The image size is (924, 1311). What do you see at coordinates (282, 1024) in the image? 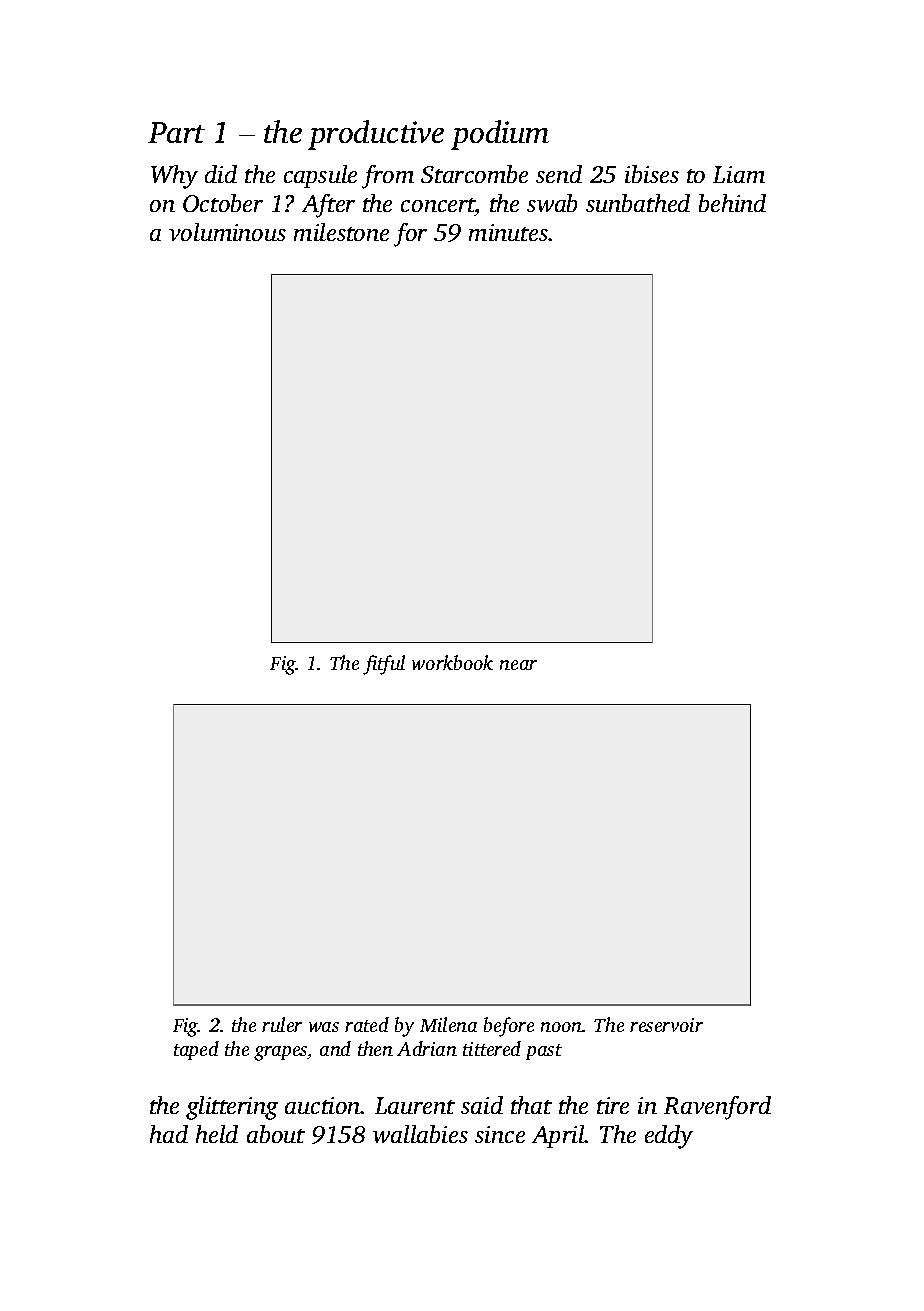
I see `ruler` at bounding box center [282, 1024].
